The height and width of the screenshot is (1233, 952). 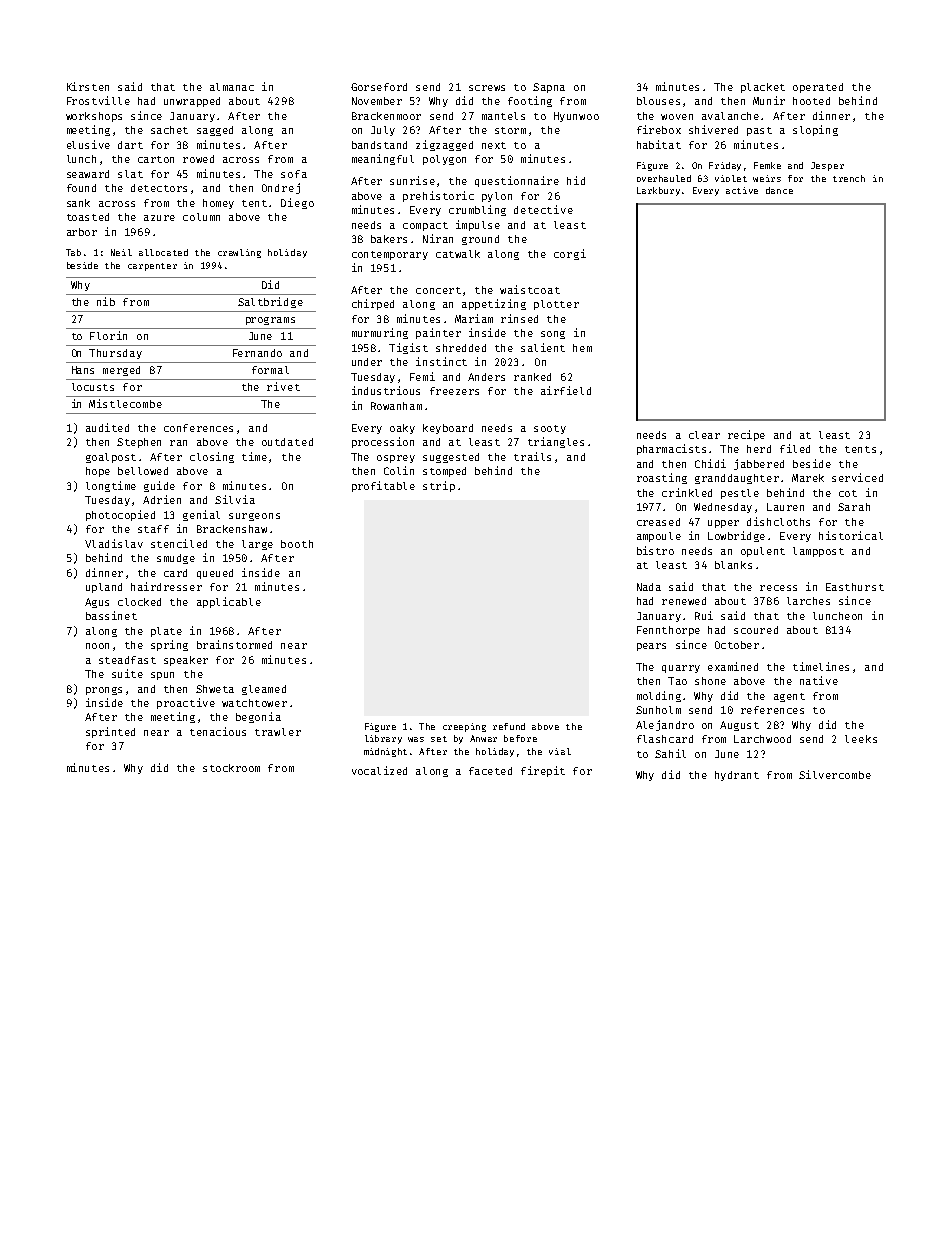 What do you see at coordinates (819, 680) in the screenshot?
I see `native` at bounding box center [819, 680].
